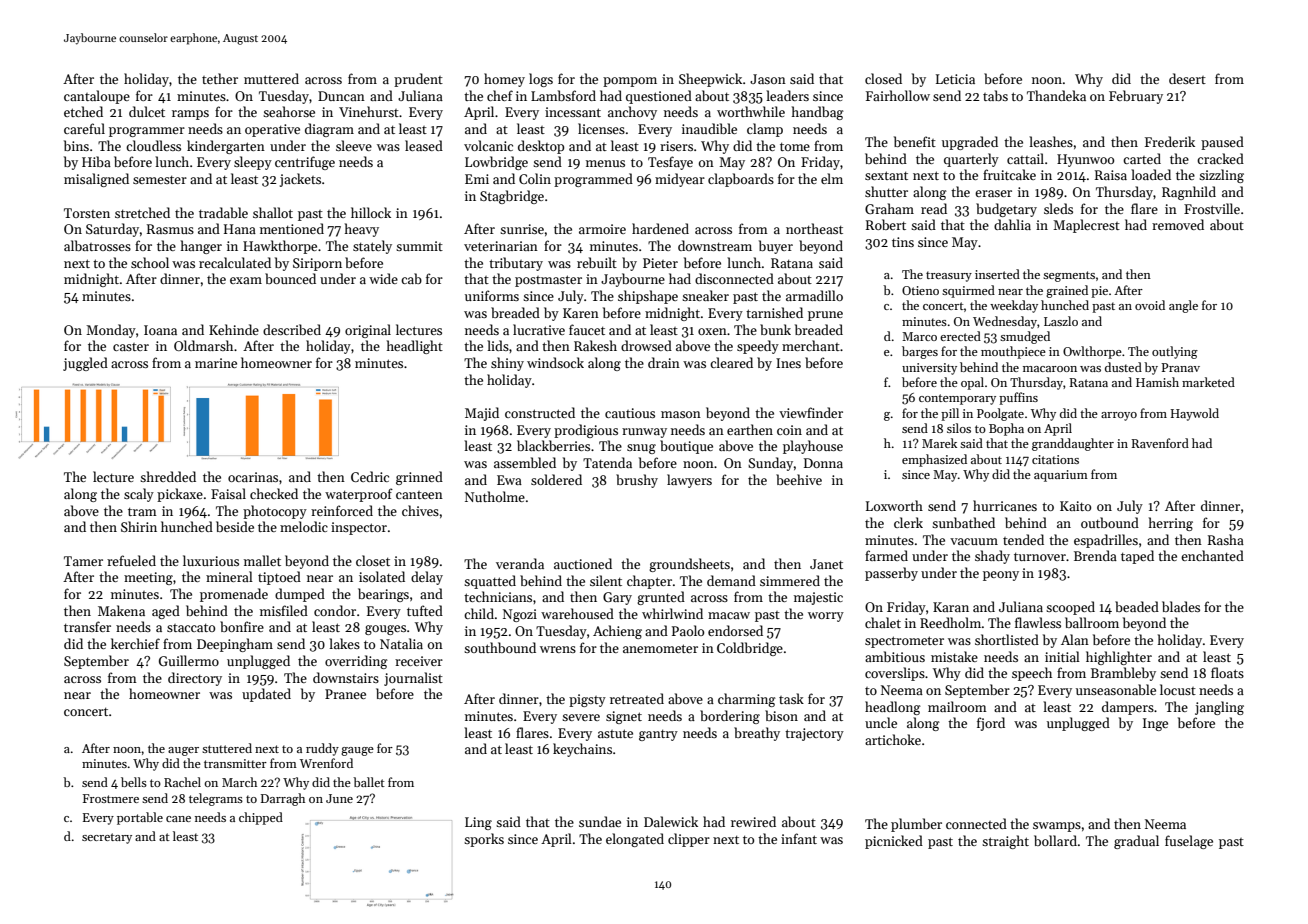 This screenshot has height=924, width=1308. Describe the element at coordinates (504, 80) in the screenshot. I see `homey` at that location.
